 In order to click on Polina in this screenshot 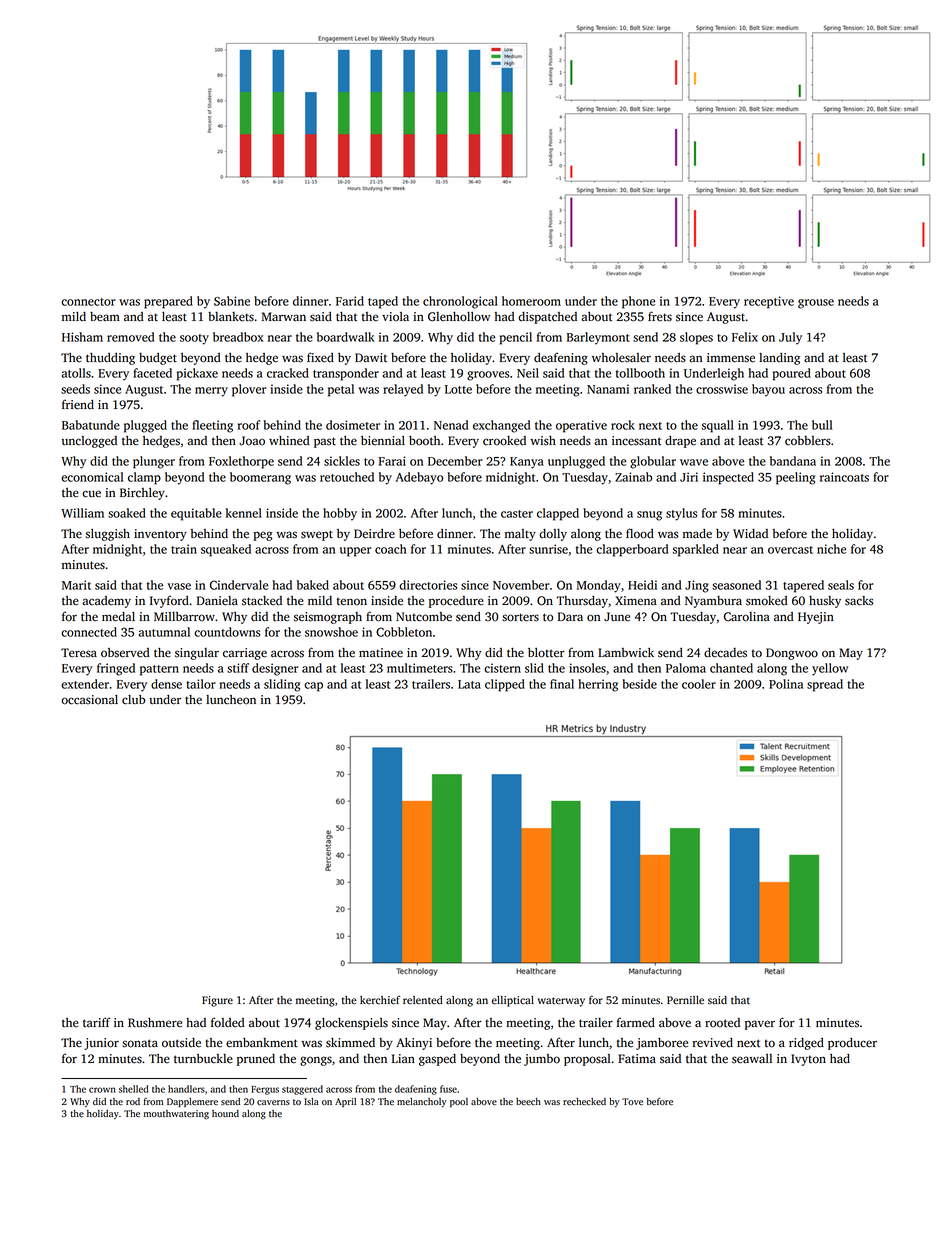, I will do `click(786, 684)`.
